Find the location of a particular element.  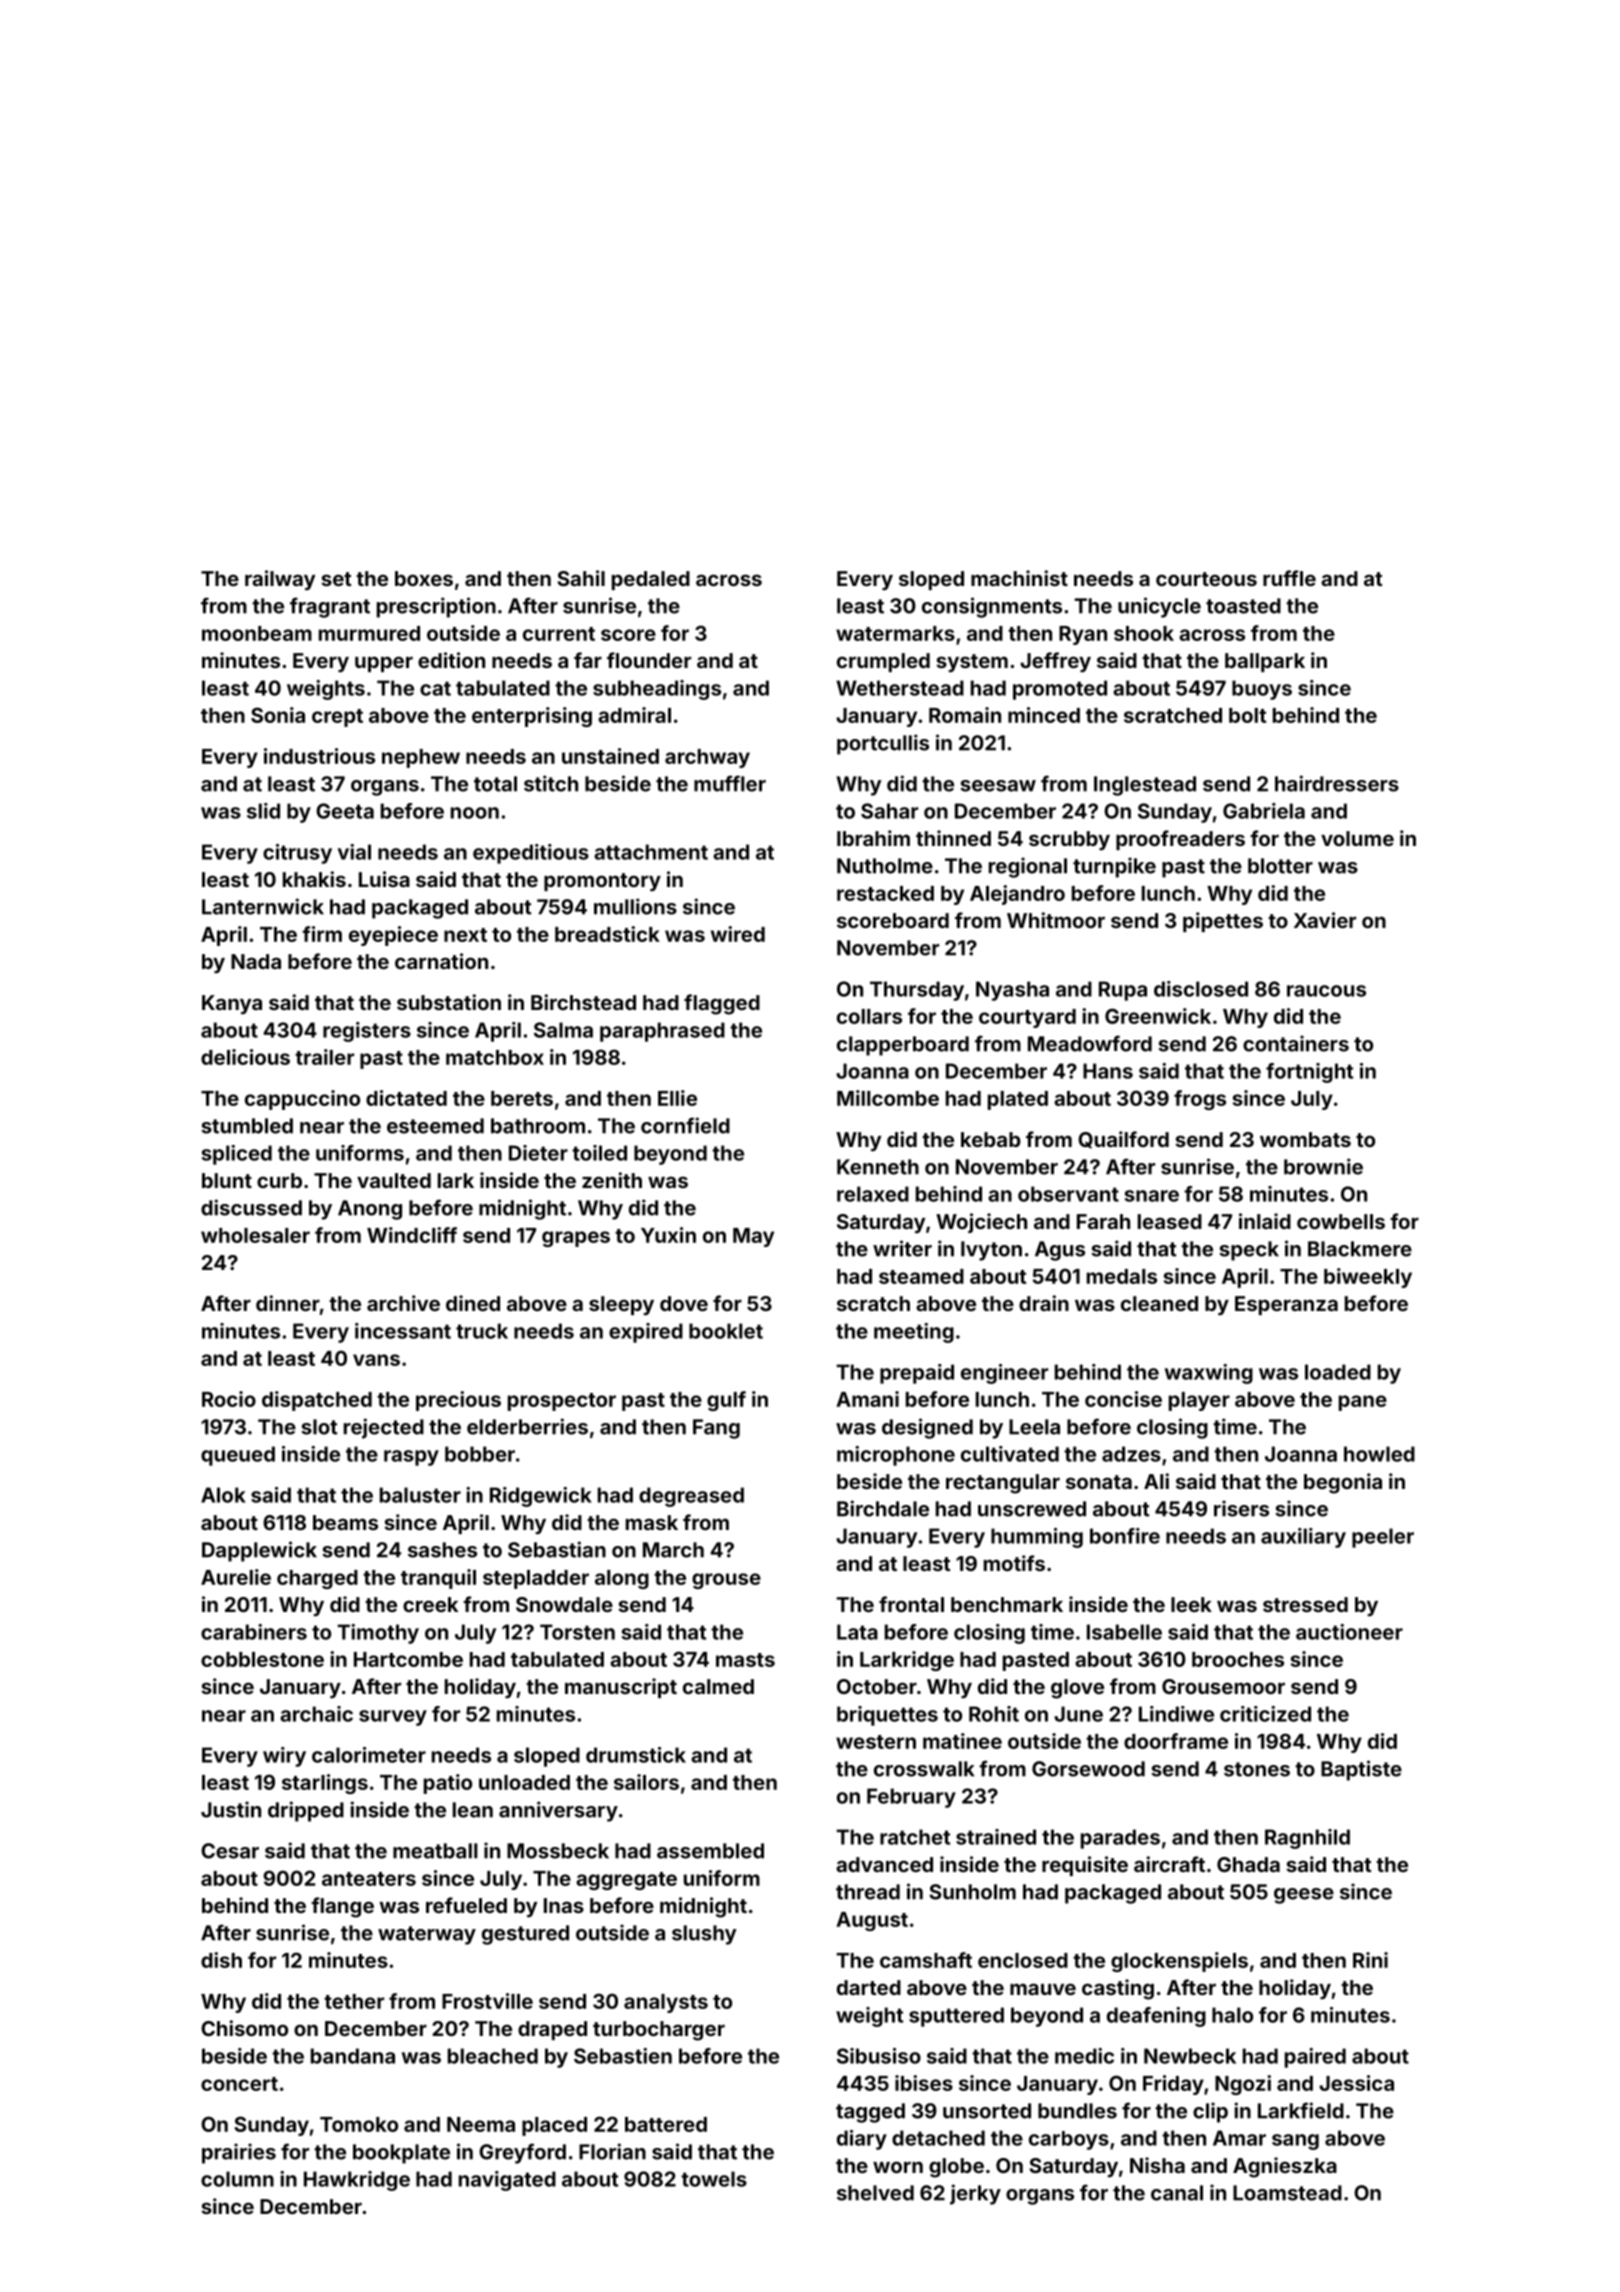

stones is located at coordinates (1257, 1769).
